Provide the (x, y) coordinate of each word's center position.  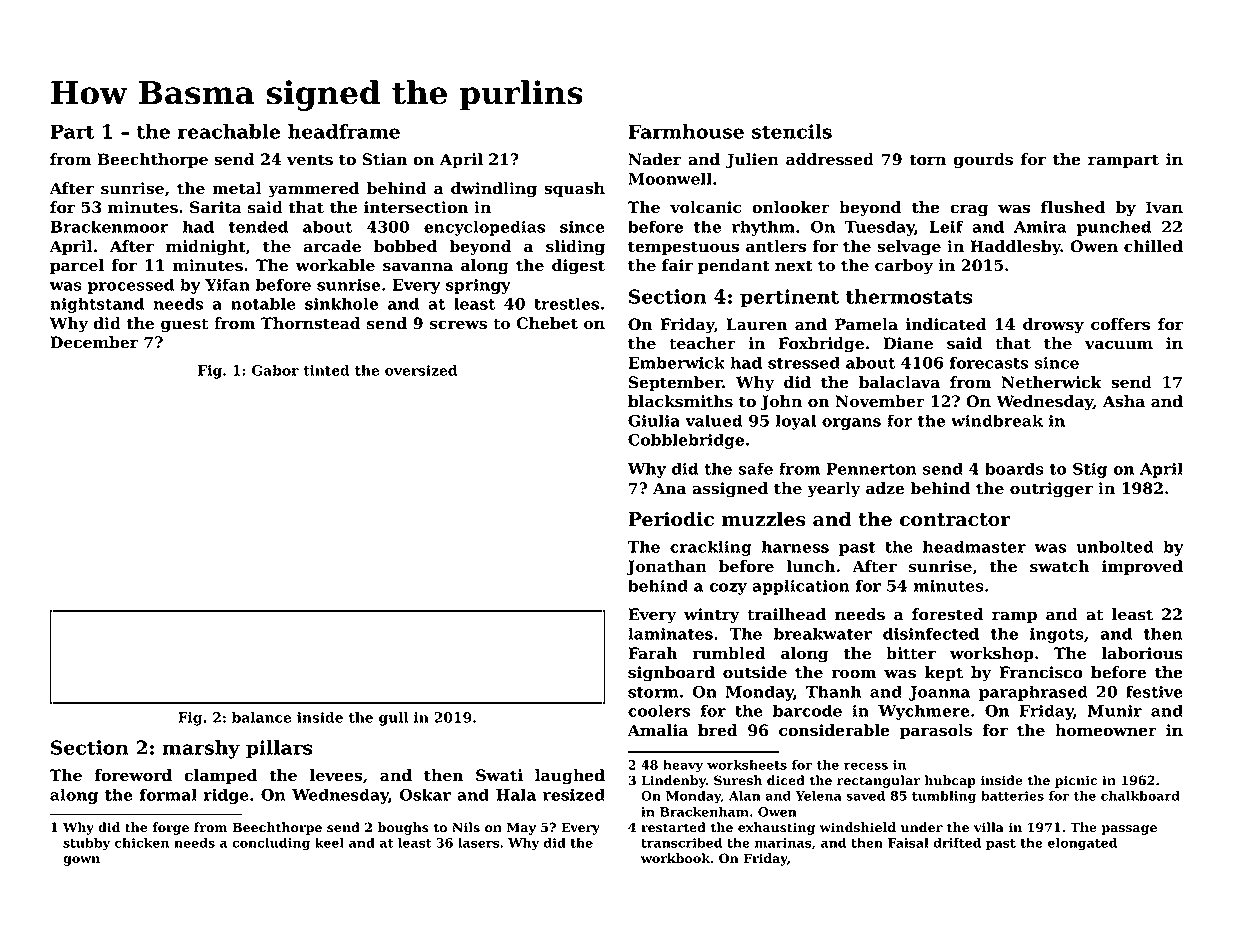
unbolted (1115, 546)
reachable (229, 131)
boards (1014, 468)
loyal (796, 422)
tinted (326, 370)
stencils (792, 131)
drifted (957, 843)
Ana (669, 488)
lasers (478, 843)
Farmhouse (686, 131)
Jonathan (666, 567)
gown (81, 861)
